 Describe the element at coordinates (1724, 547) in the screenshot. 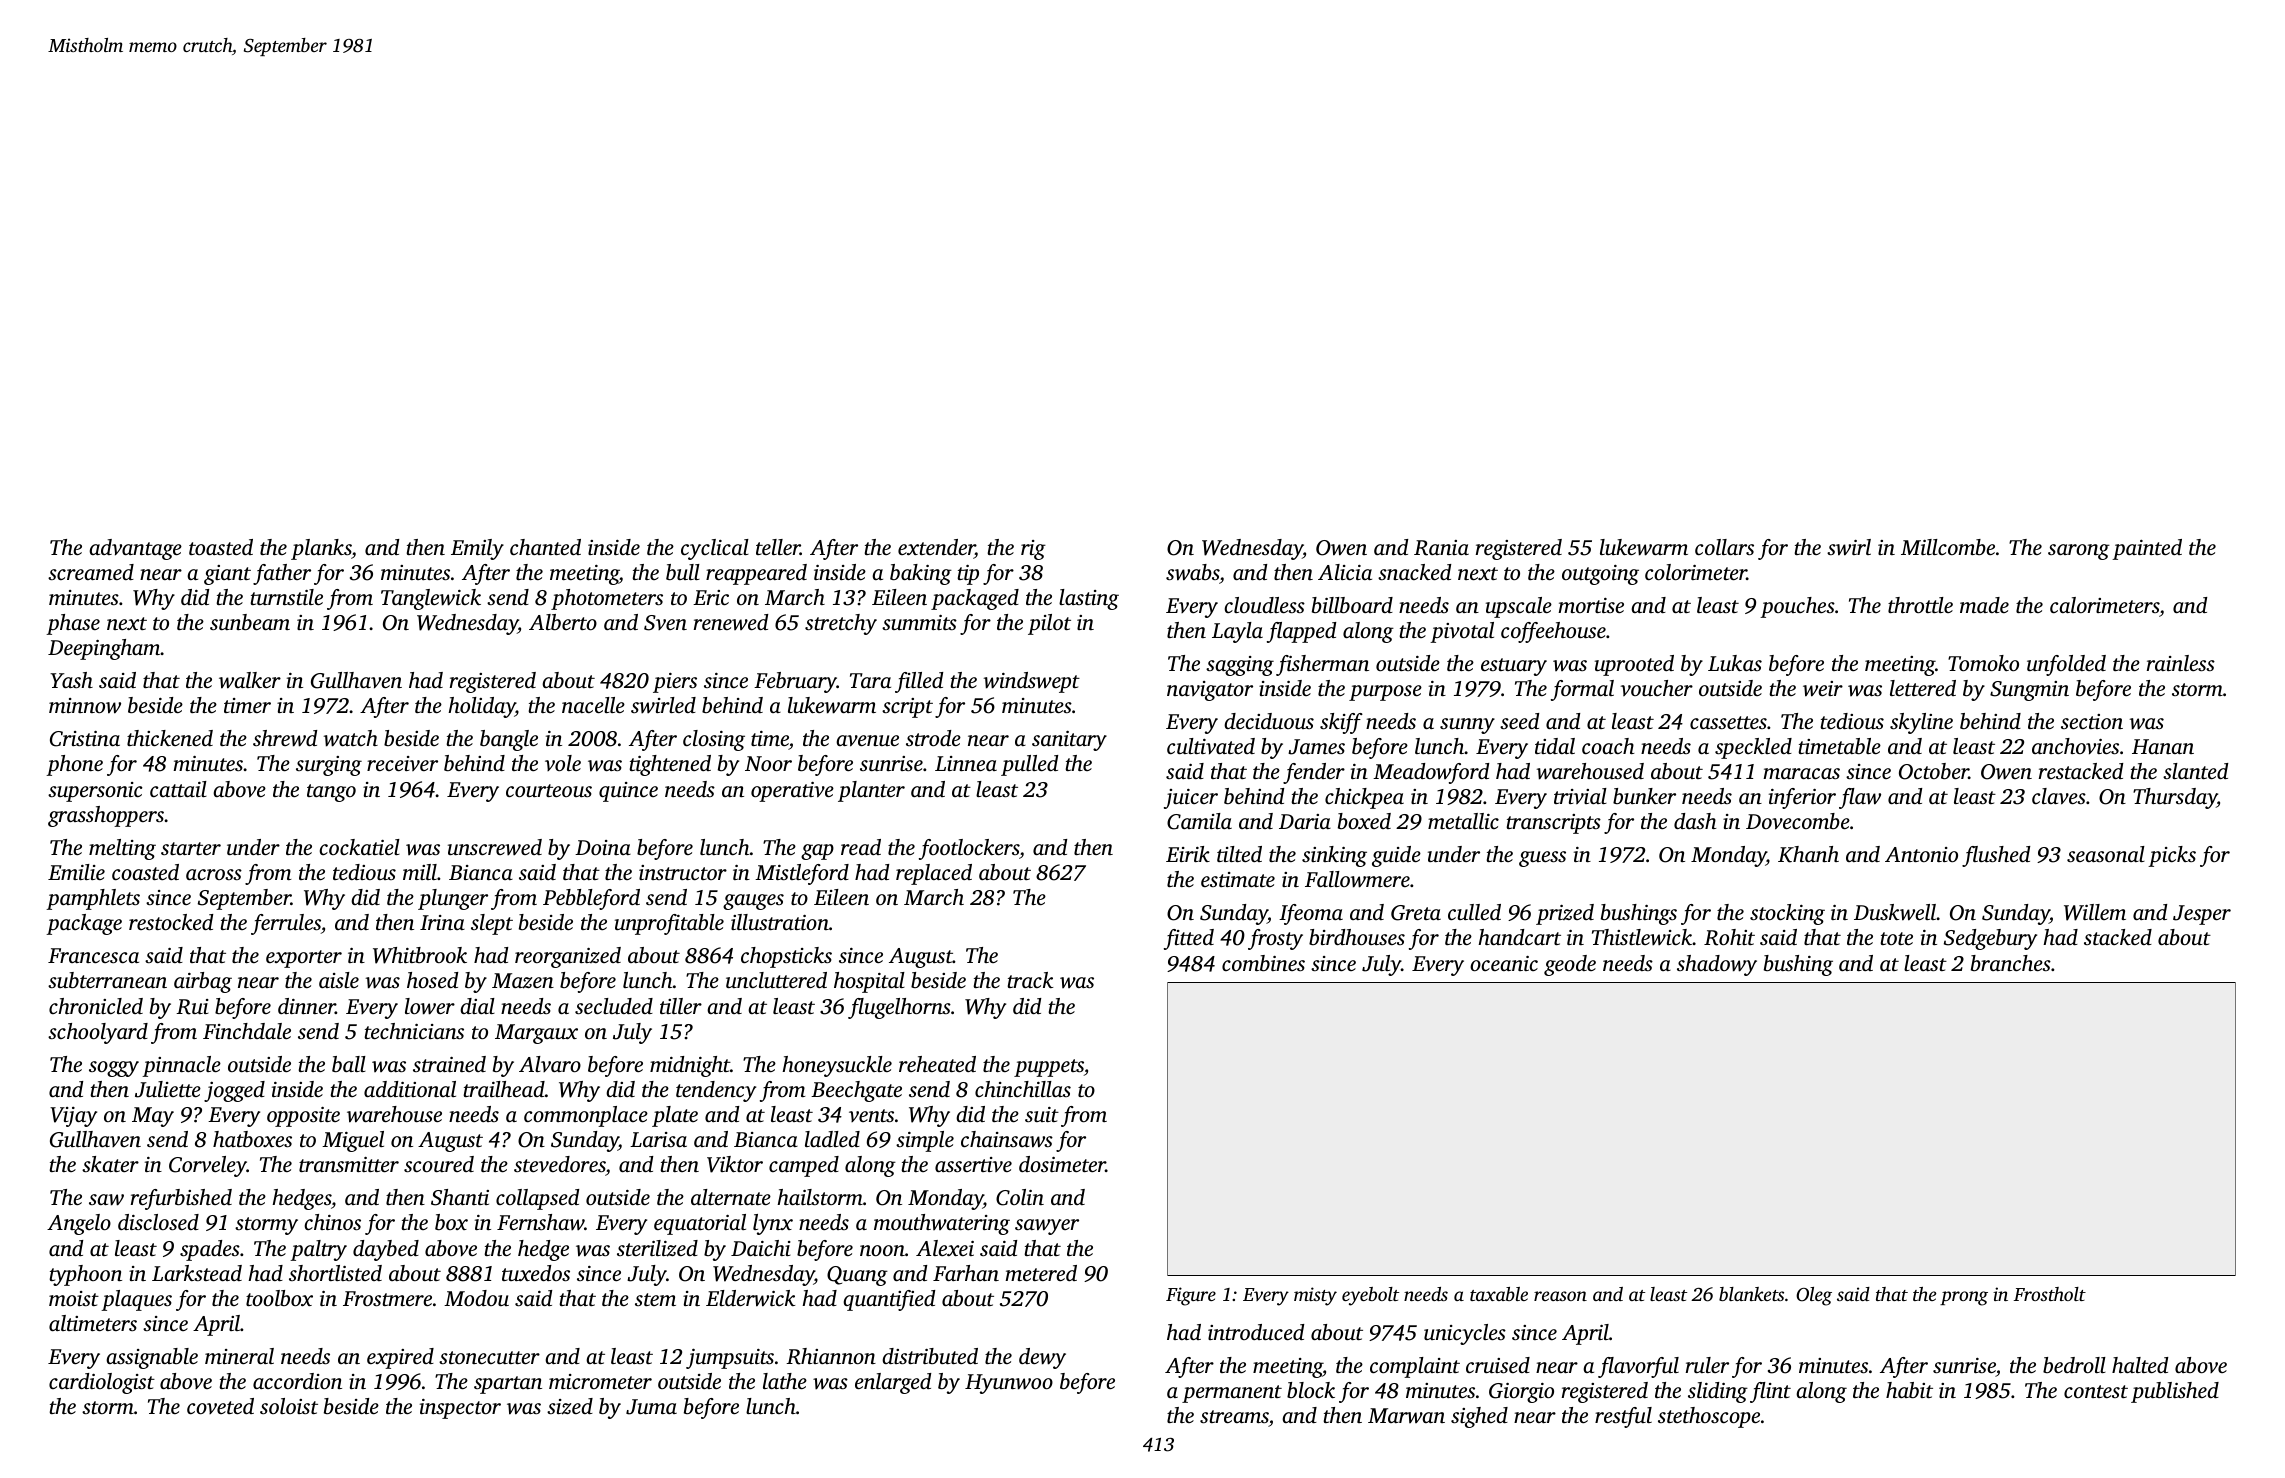

I see `collars` at that location.
